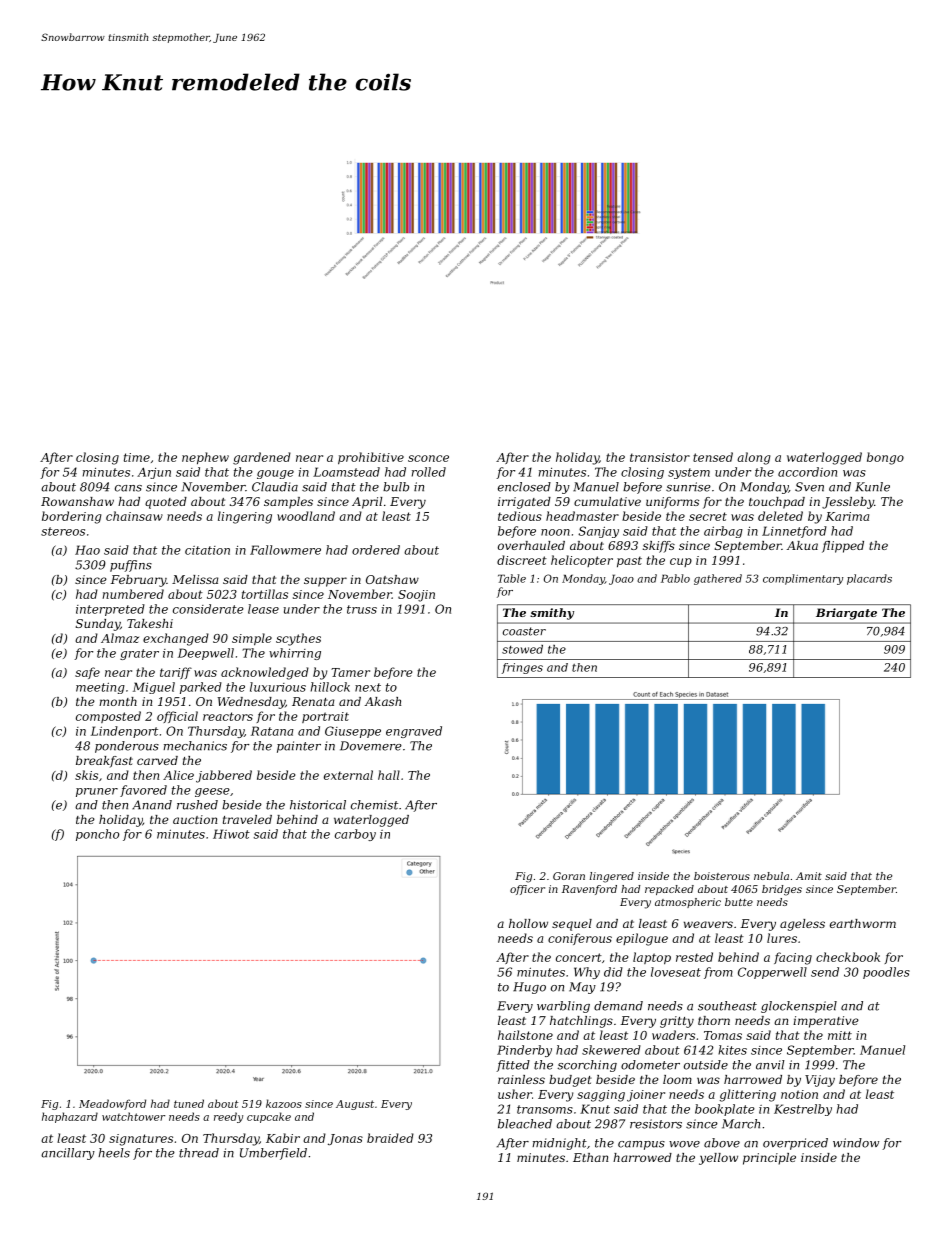 The image size is (952, 1233). I want to click on loveseat, so click(676, 972).
